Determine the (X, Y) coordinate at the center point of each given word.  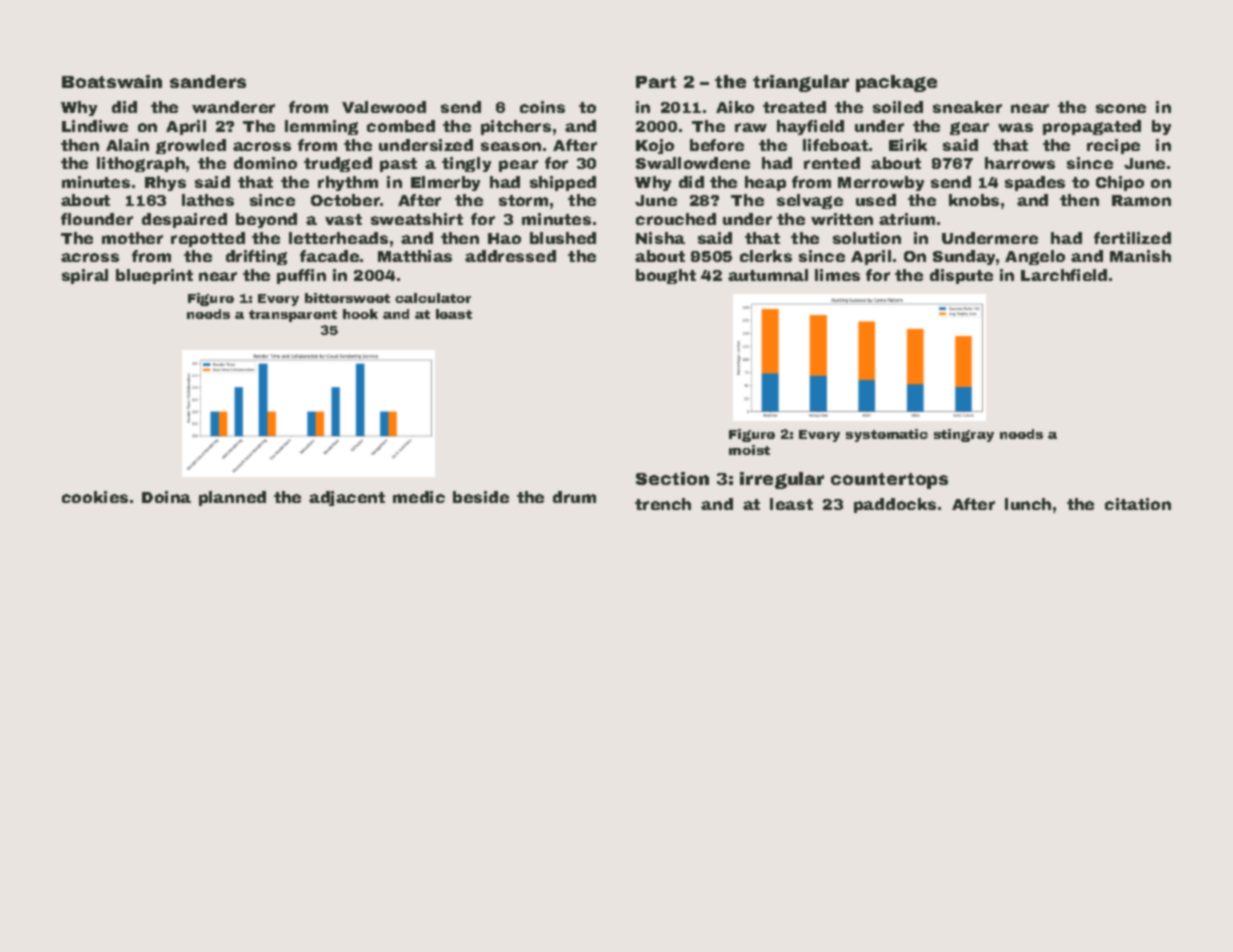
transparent (293, 316)
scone (1121, 108)
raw (751, 127)
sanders (208, 81)
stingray (964, 435)
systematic (887, 435)
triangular (801, 83)
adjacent (347, 498)
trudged (338, 164)
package (896, 83)
